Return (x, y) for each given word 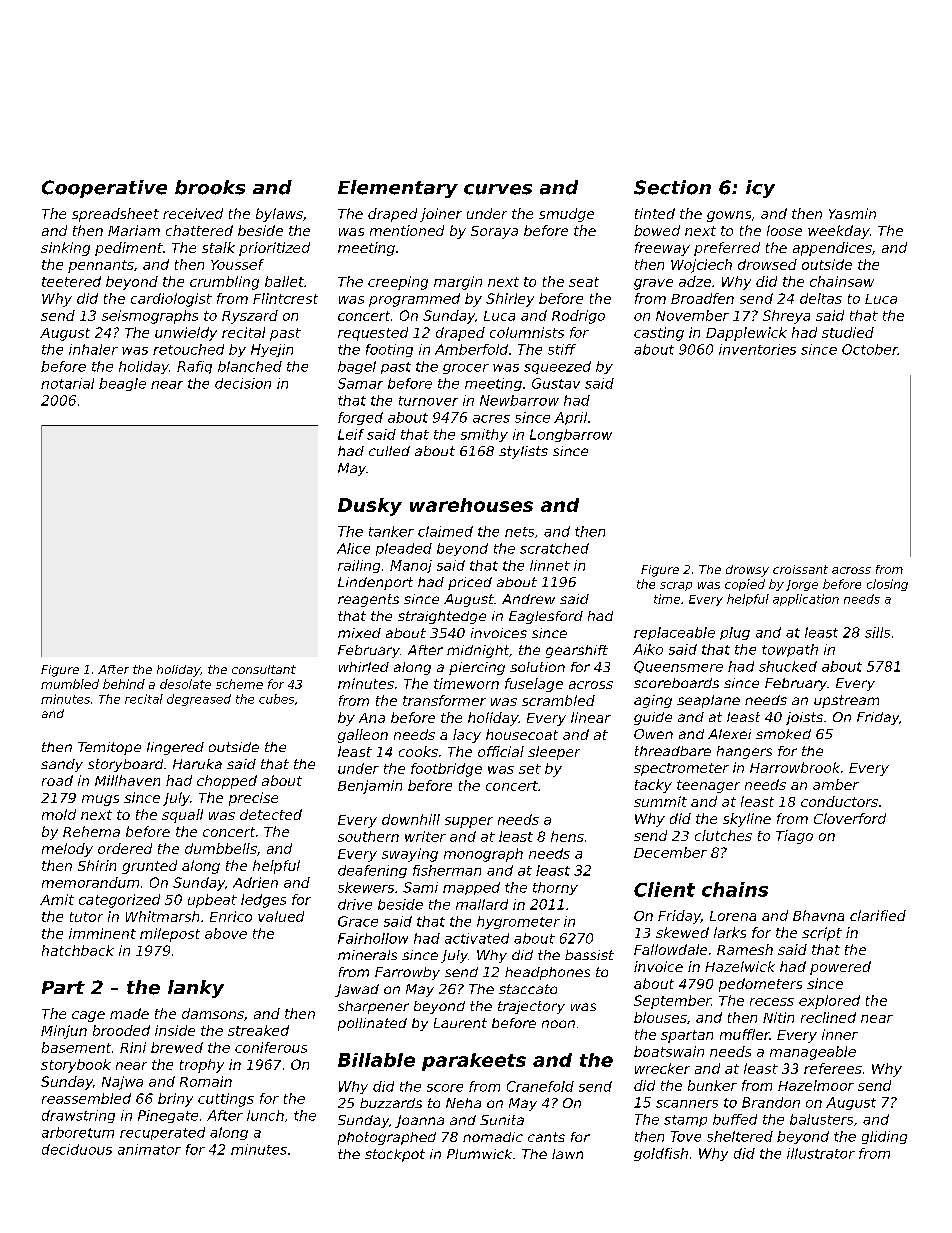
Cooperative (104, 189)
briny (175, 1100)
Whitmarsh (162, 916)
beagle (122, 384)
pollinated (372, 1024)
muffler (745, 1034)
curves (498, 189)
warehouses (471, 505)
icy (760, 189)
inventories (757, 349)
